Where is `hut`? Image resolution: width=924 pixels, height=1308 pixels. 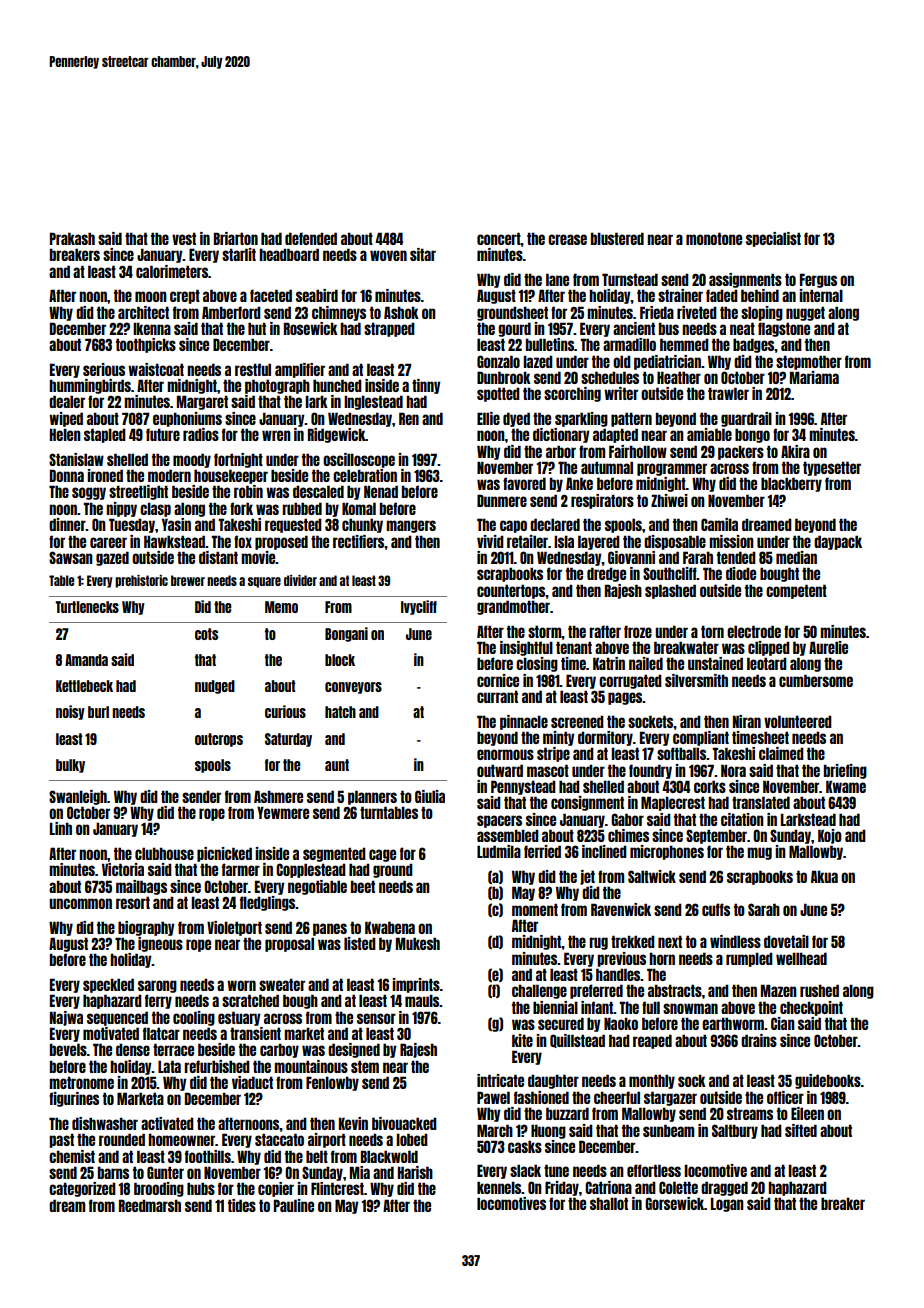
hut is located at coordinates (257, 328).
